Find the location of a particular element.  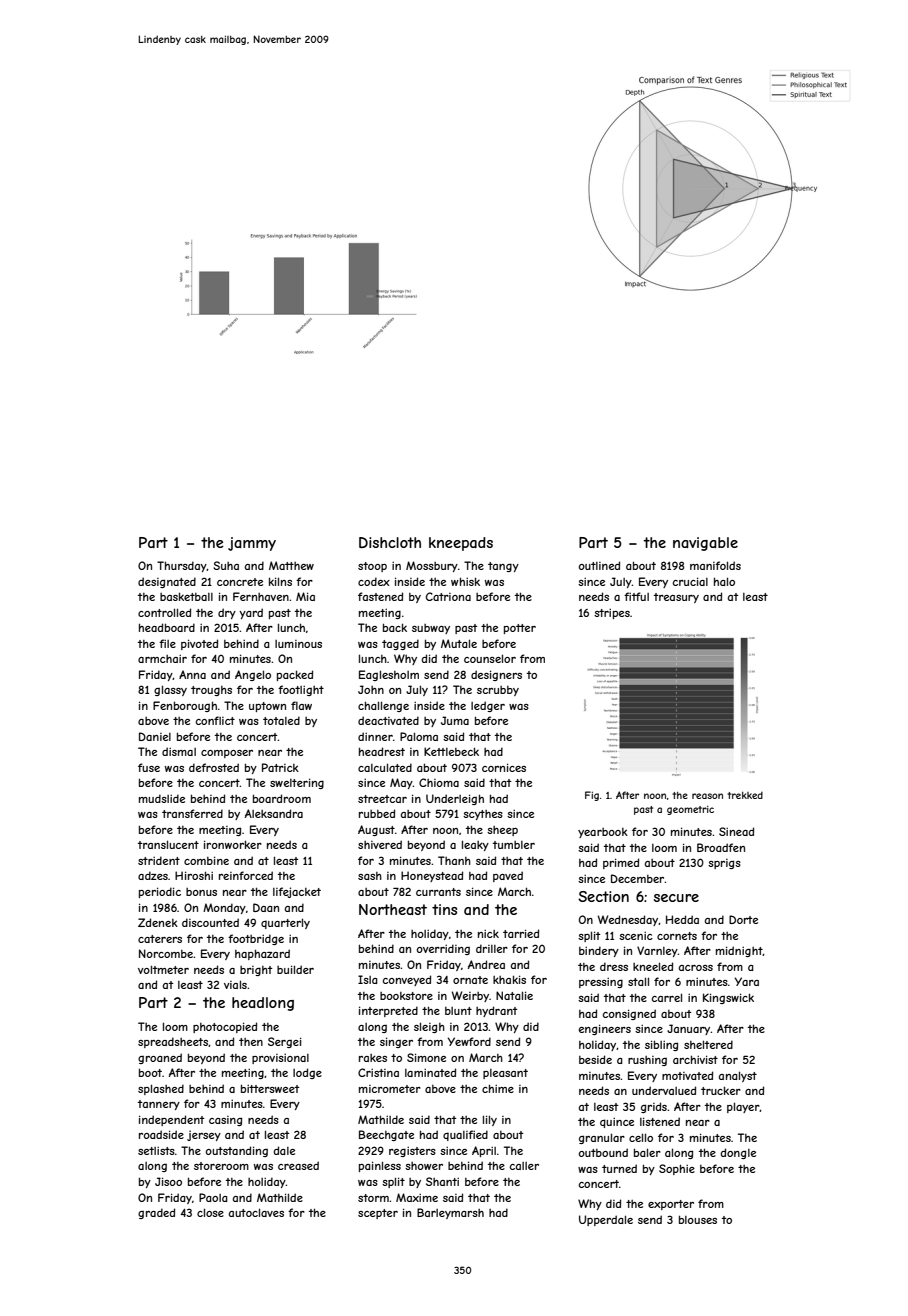

Beechgate is located at coordinates (386, 1135).
